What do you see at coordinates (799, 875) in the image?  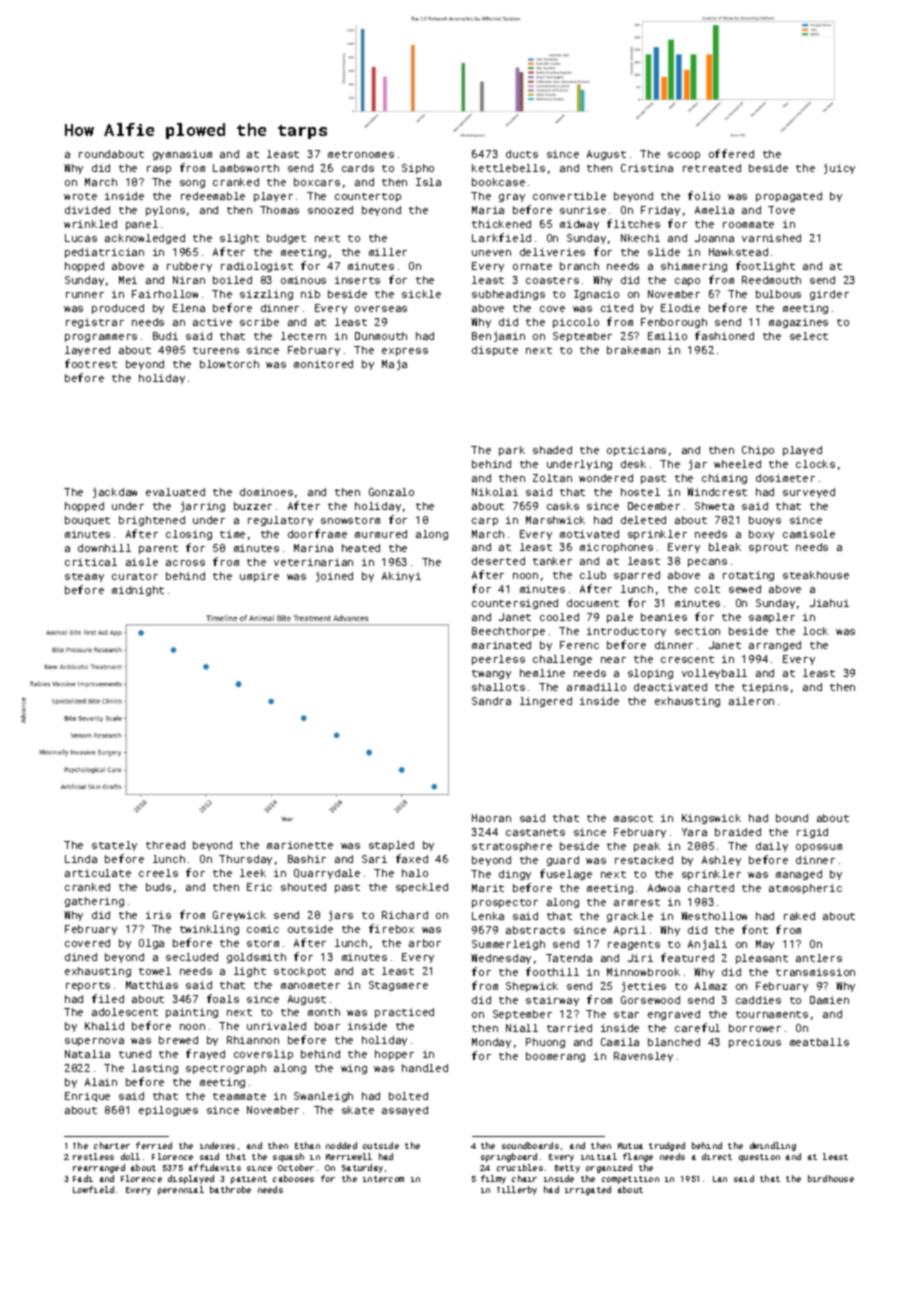 I see `managed` at bounding box center [799, 875].
